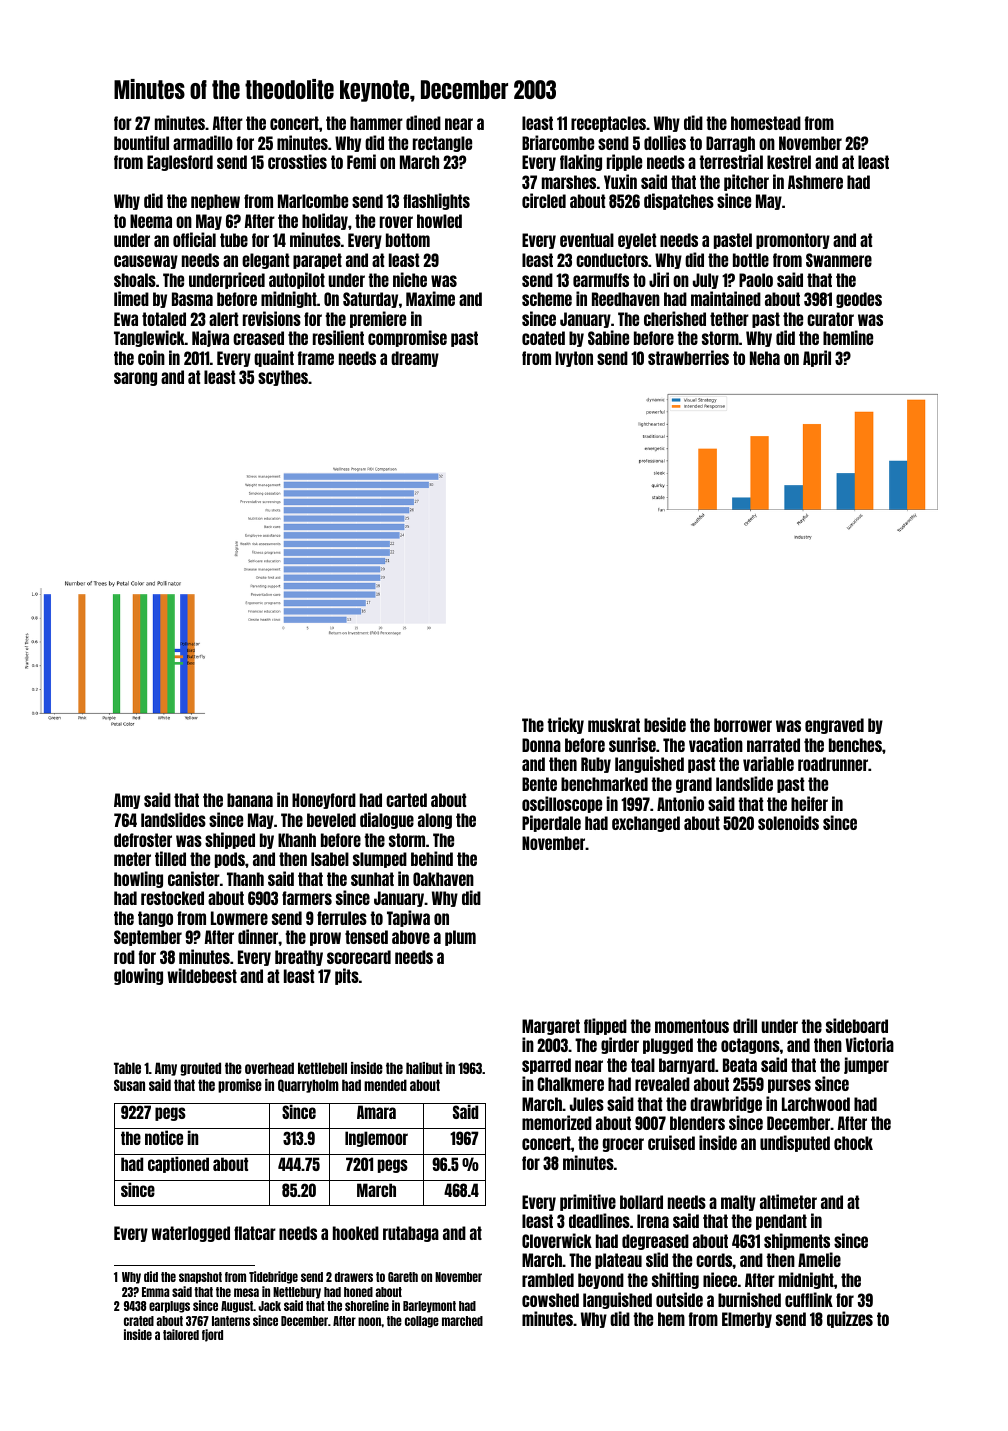  I want to click on tricky, so click(566, 725).
